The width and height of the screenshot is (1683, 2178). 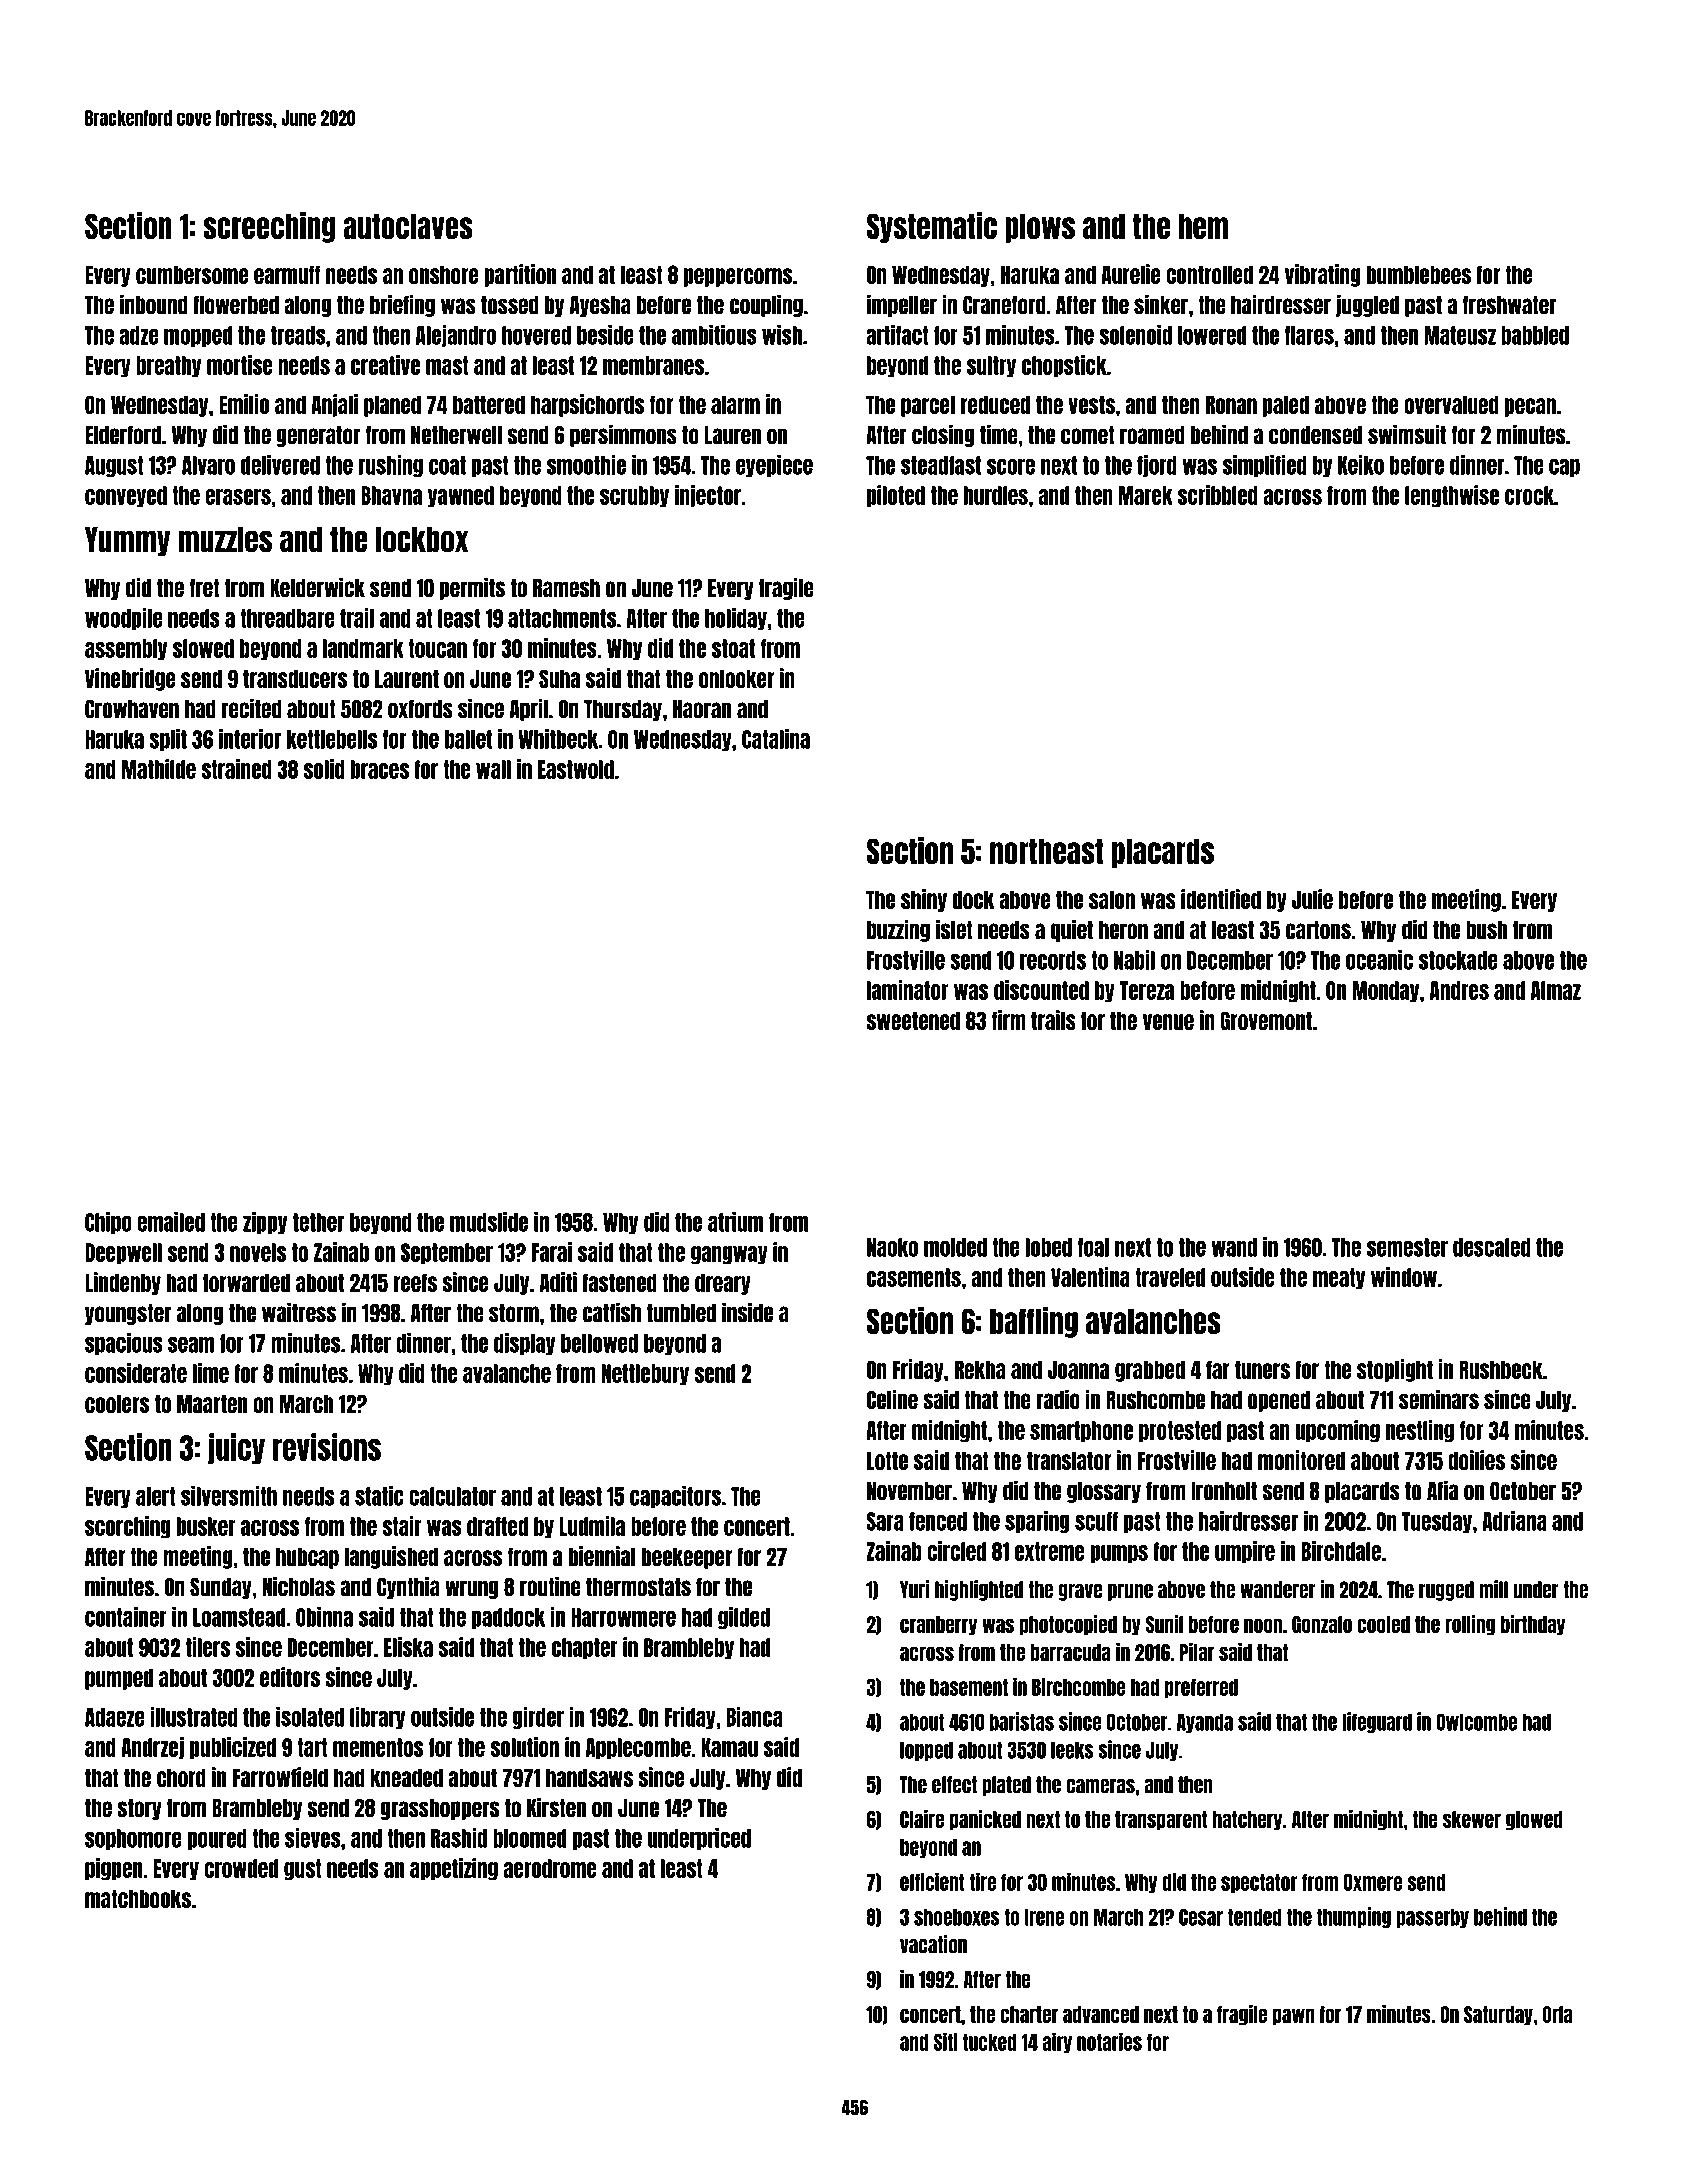 I want to click on Ironholt, so click(x=1224, y=1491).
